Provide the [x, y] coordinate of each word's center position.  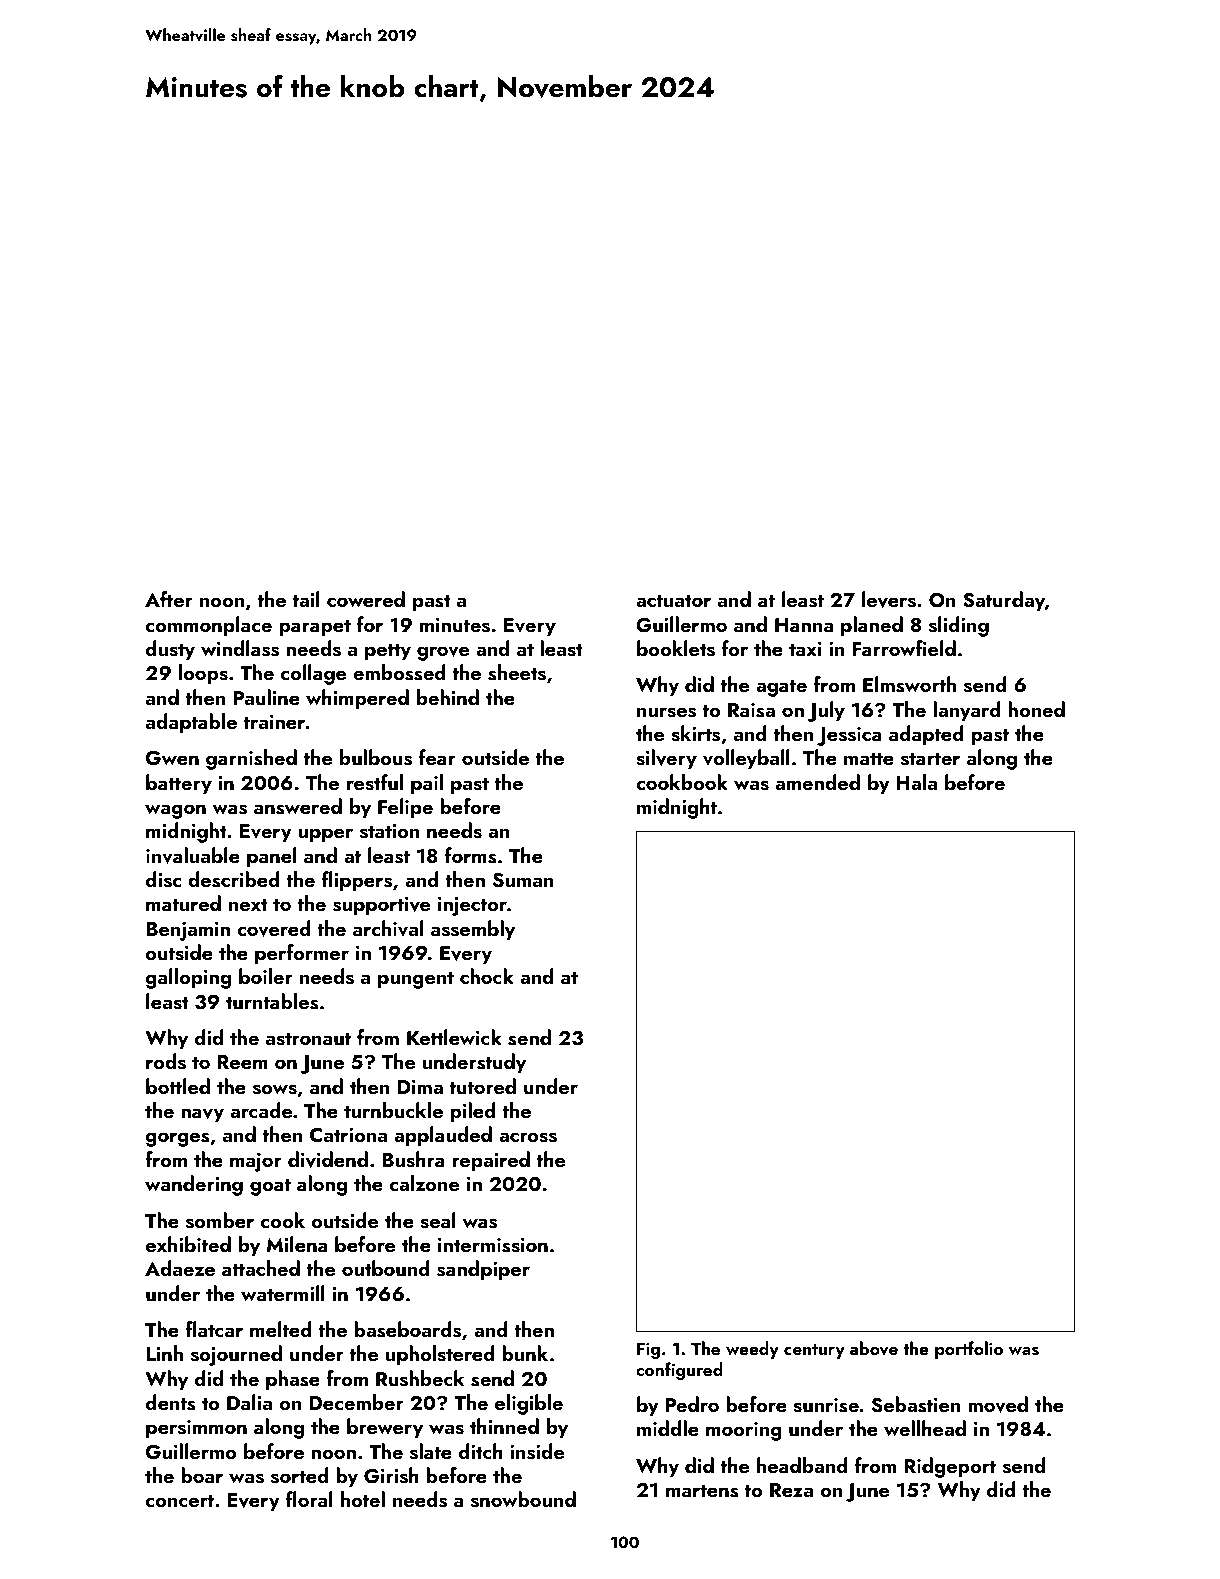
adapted [926, 735]
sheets [517, 672]
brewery [385, 1428]
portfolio [969, 1350]
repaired [491, 1161]
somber [220, 1220]
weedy [752, 1350]
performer [302, 954]
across [528, 1137]
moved [998, 1404]
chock [487, 976]
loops [203, 674]
